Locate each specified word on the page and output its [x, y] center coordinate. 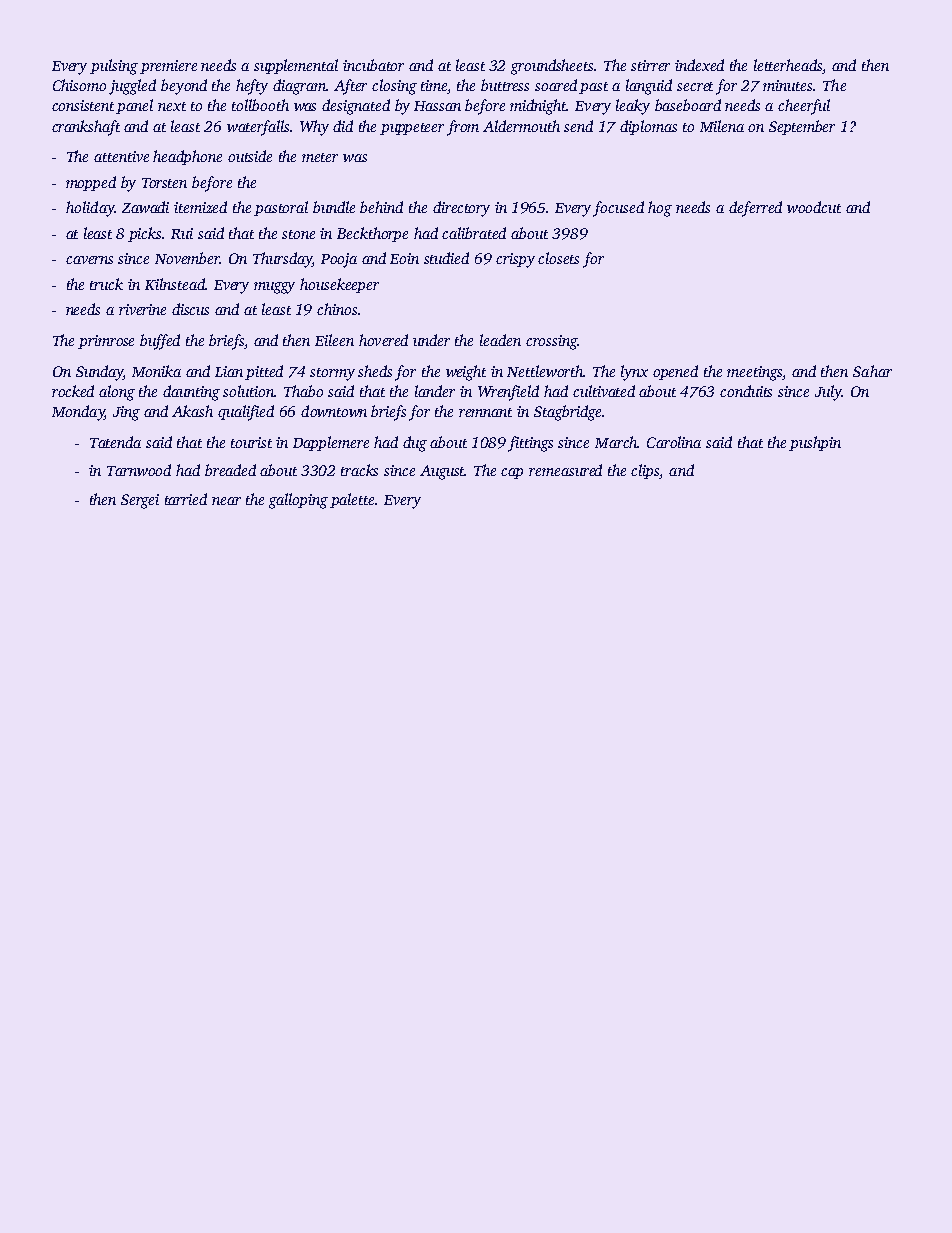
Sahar [872, 371]
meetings [755, 373]
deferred [755, 209]
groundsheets [552, 67]
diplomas [648, 127]
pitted [264, 372]
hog [660, 209]
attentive [121, 156]
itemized [200, 207]
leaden [500, 340]
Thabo [303, 391]
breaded [230, 470]
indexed [699, 65]
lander [435, 391]
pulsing [114, 67]
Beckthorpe [372, 234]
